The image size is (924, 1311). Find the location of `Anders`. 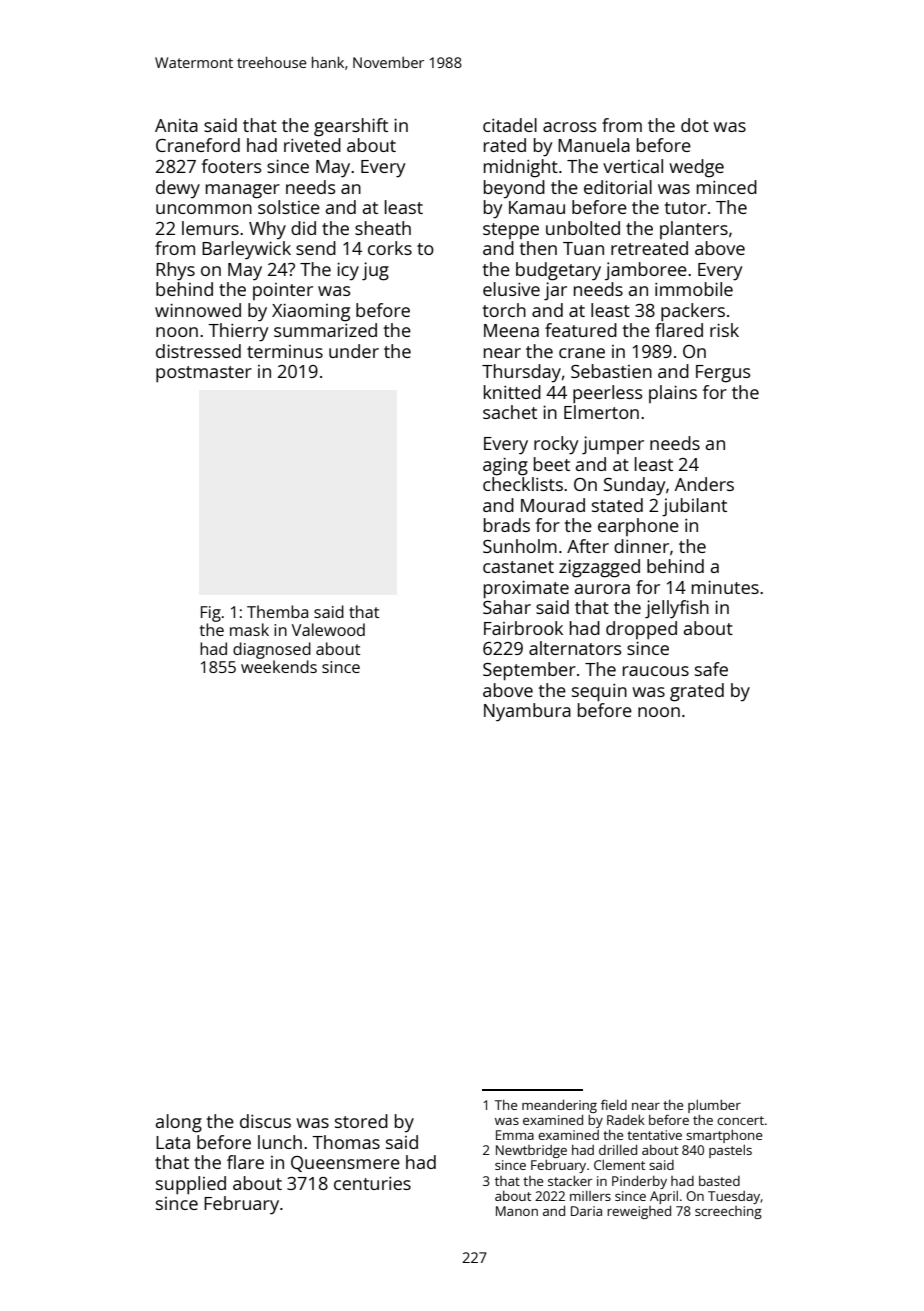

Anders is located at coordinates (704, 484).
